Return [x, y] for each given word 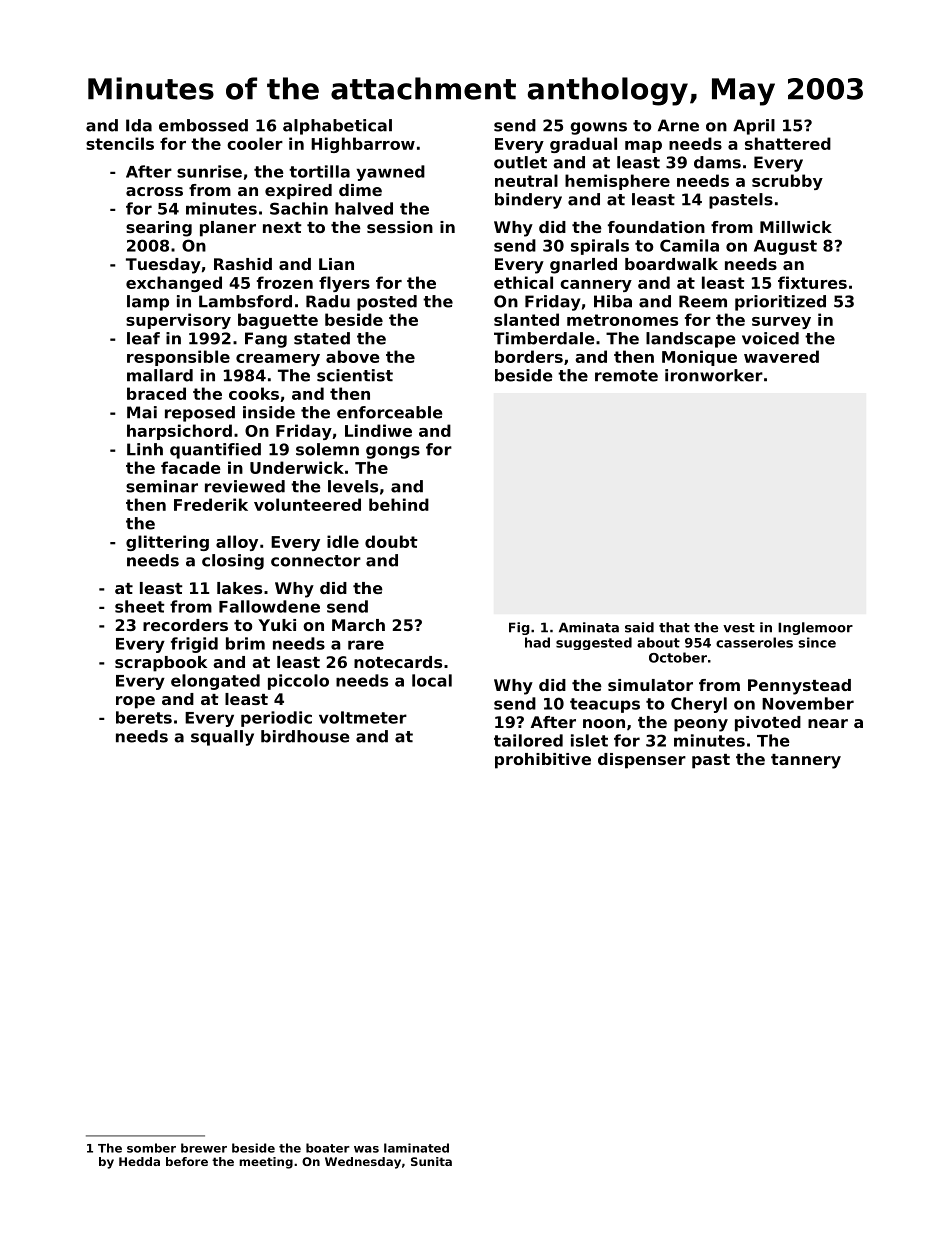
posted [387, 303]
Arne [678, 125]
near [828, 723]
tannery [806, 761]
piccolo [298, 682]
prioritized [780, 303]
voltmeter [363, 717]
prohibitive [543, 761]
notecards [398, 662]
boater [328, 1148]
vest [739, 628]
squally [222, 738]
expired [298, 192]
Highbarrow [363, 145]
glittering [167, 543]
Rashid [243, 264]
